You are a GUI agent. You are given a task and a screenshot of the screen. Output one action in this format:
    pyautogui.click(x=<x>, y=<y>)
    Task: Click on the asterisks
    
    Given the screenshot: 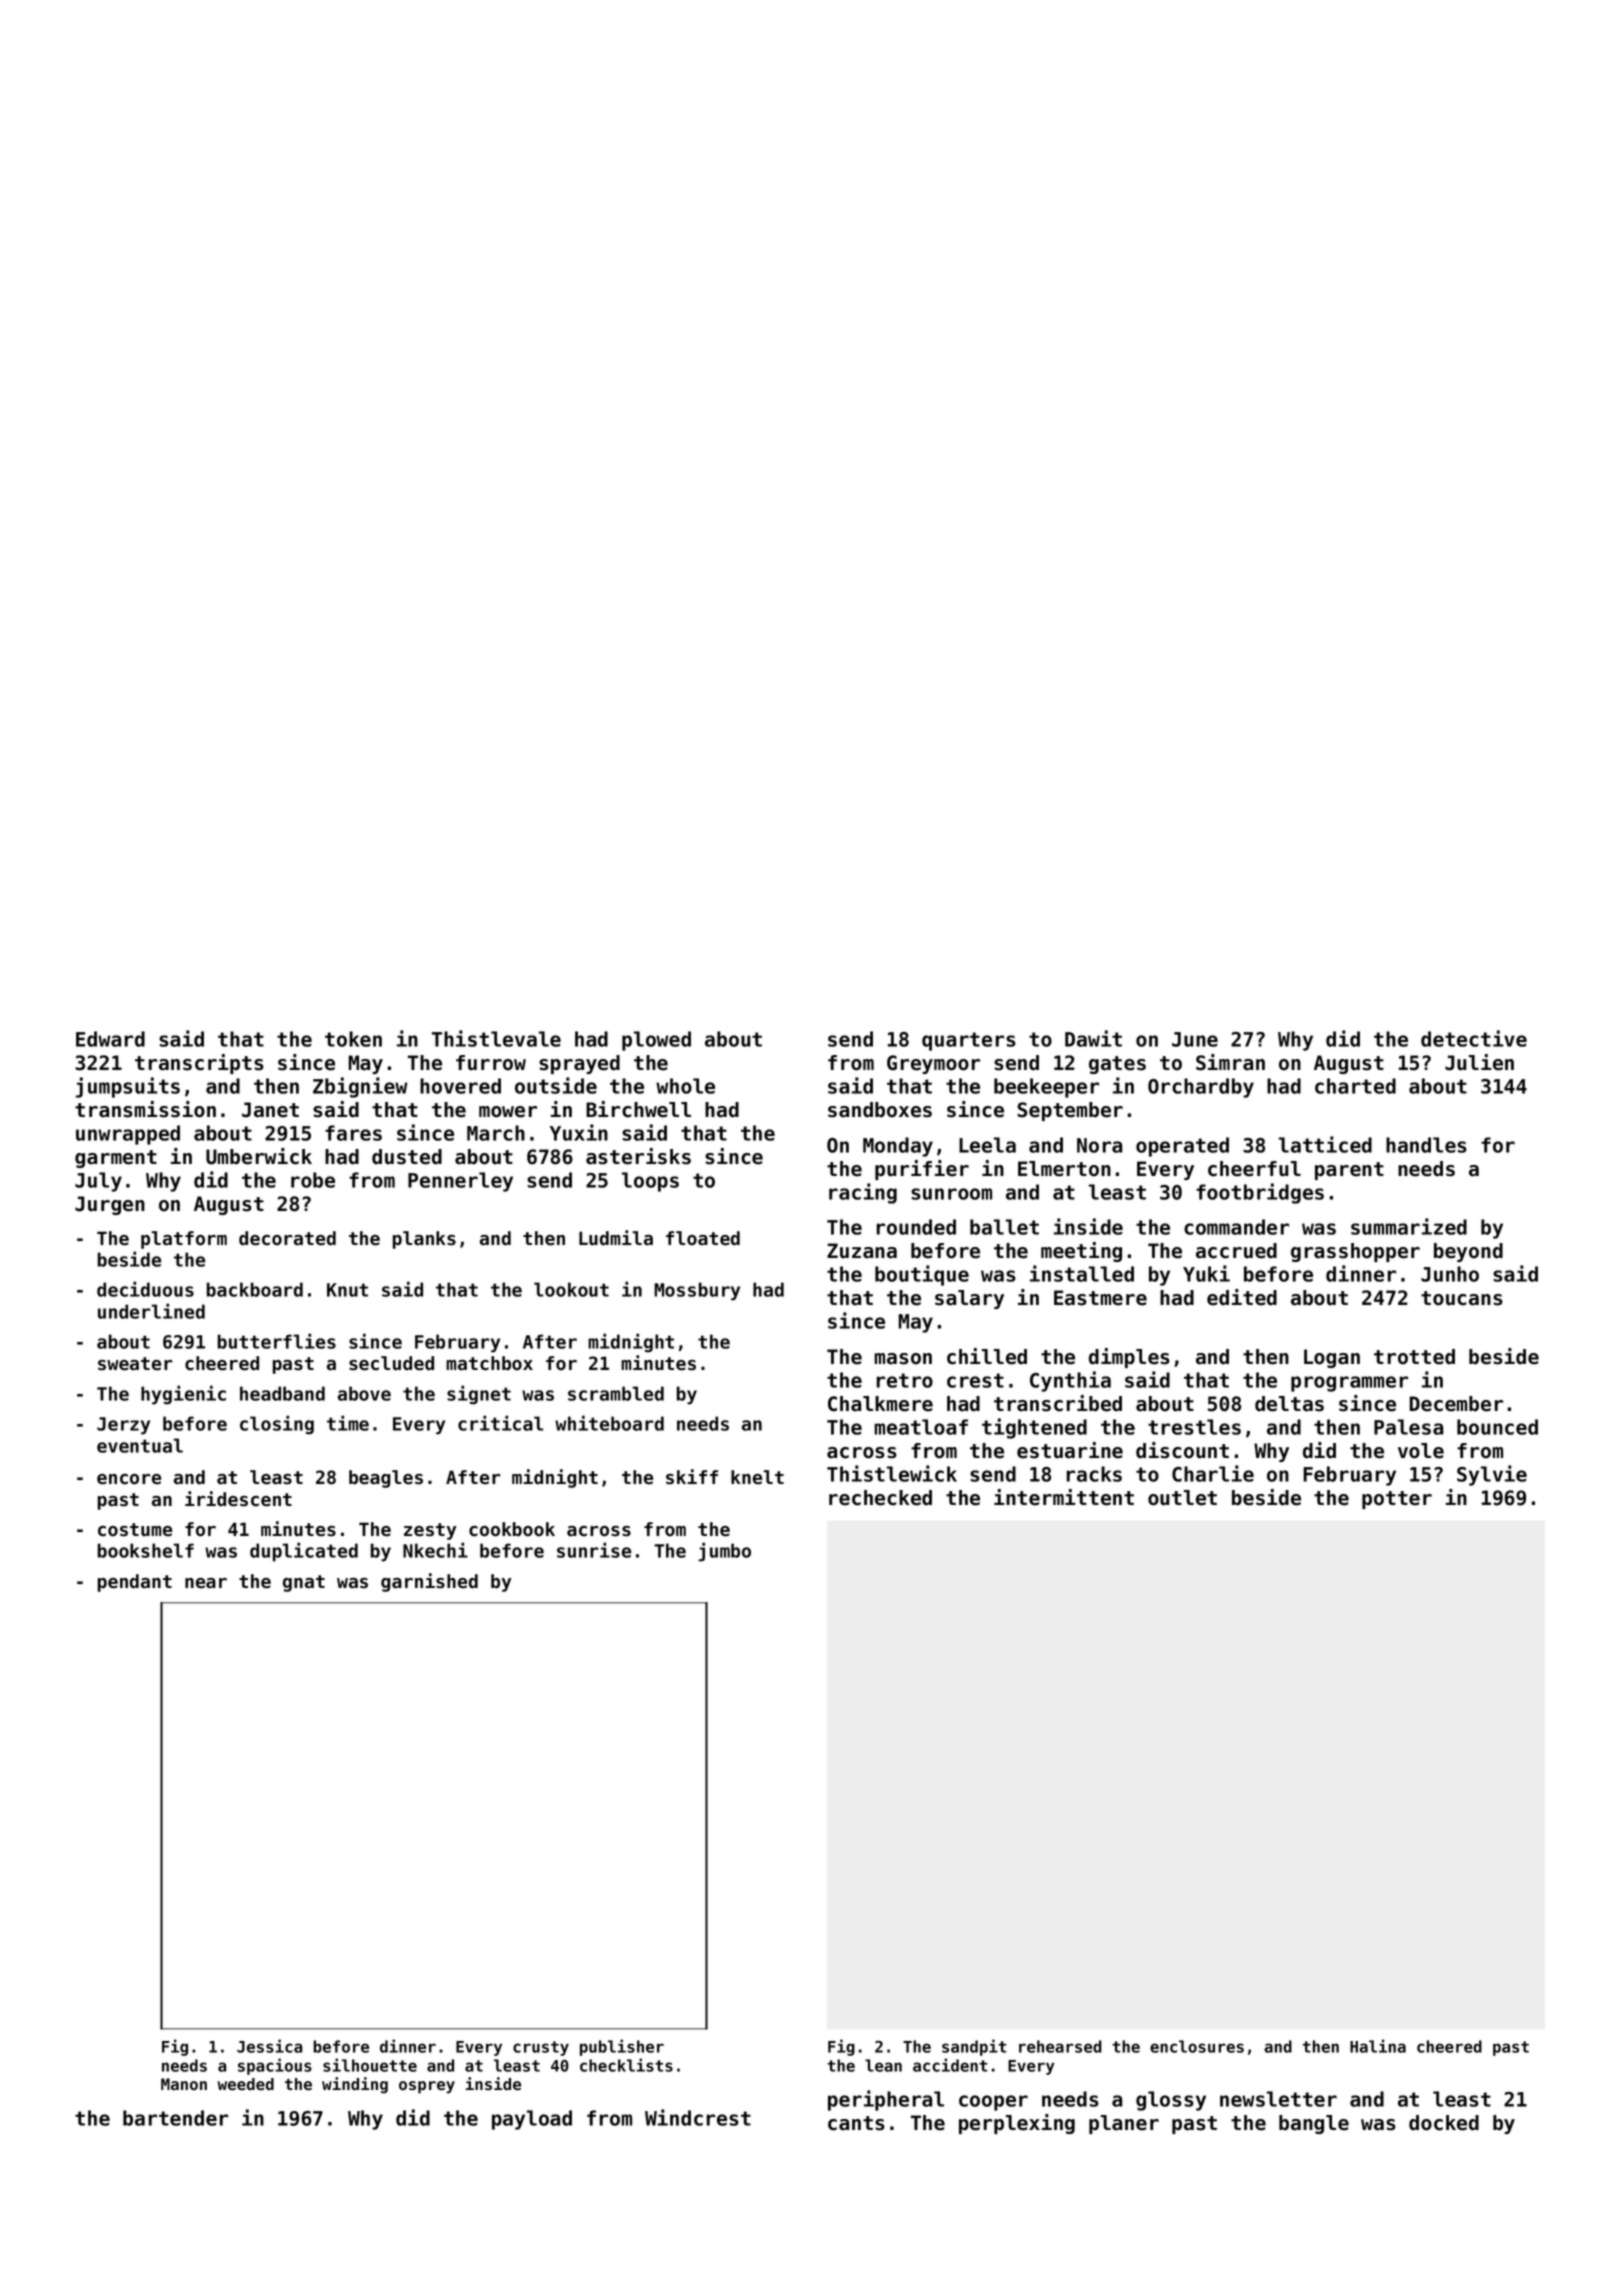 What is the action you would take?
    pyautogui.click(x=638, y=1156)
